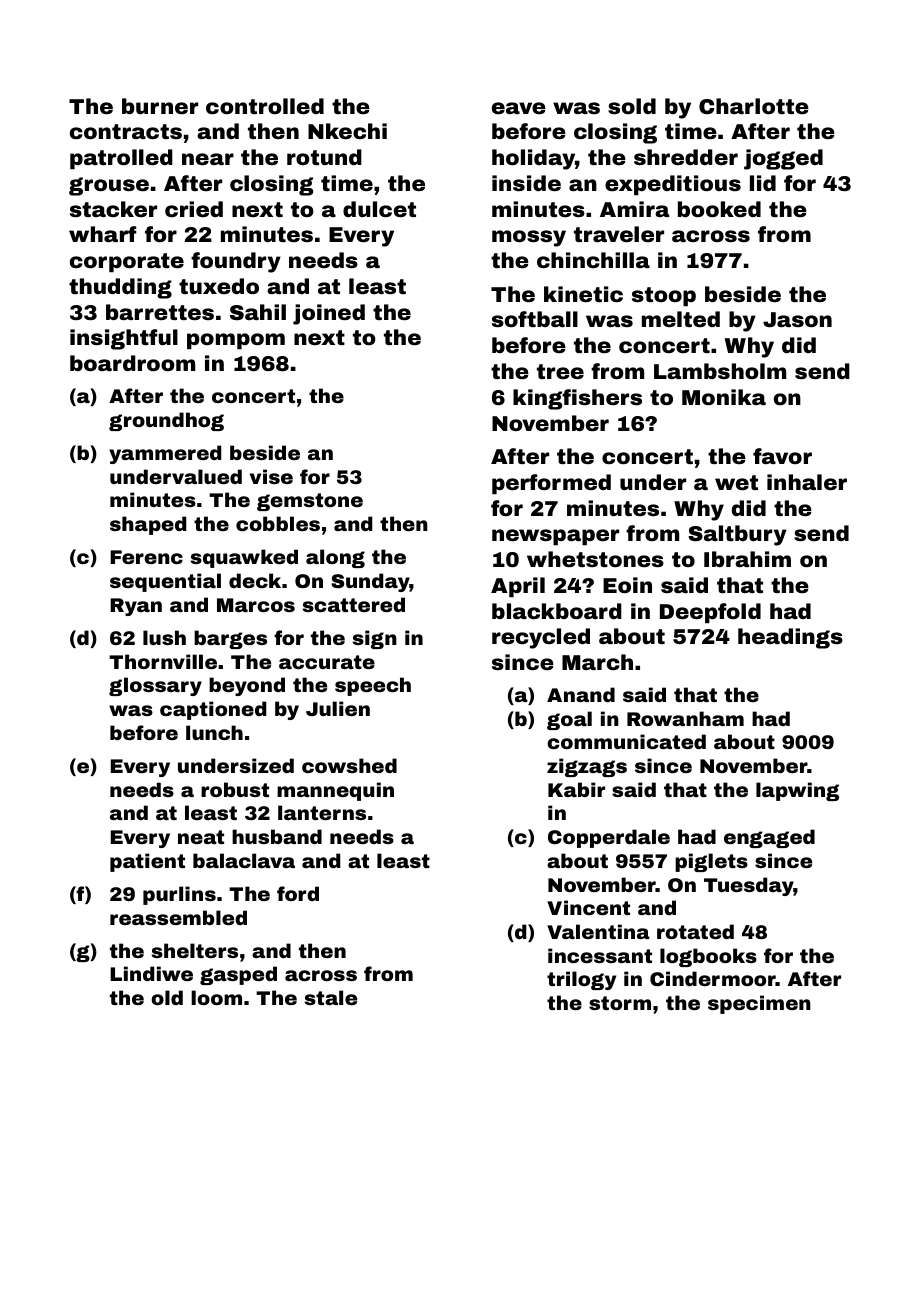 The image size is (924, 1311). I want to click on eave, so click(519, 108).
